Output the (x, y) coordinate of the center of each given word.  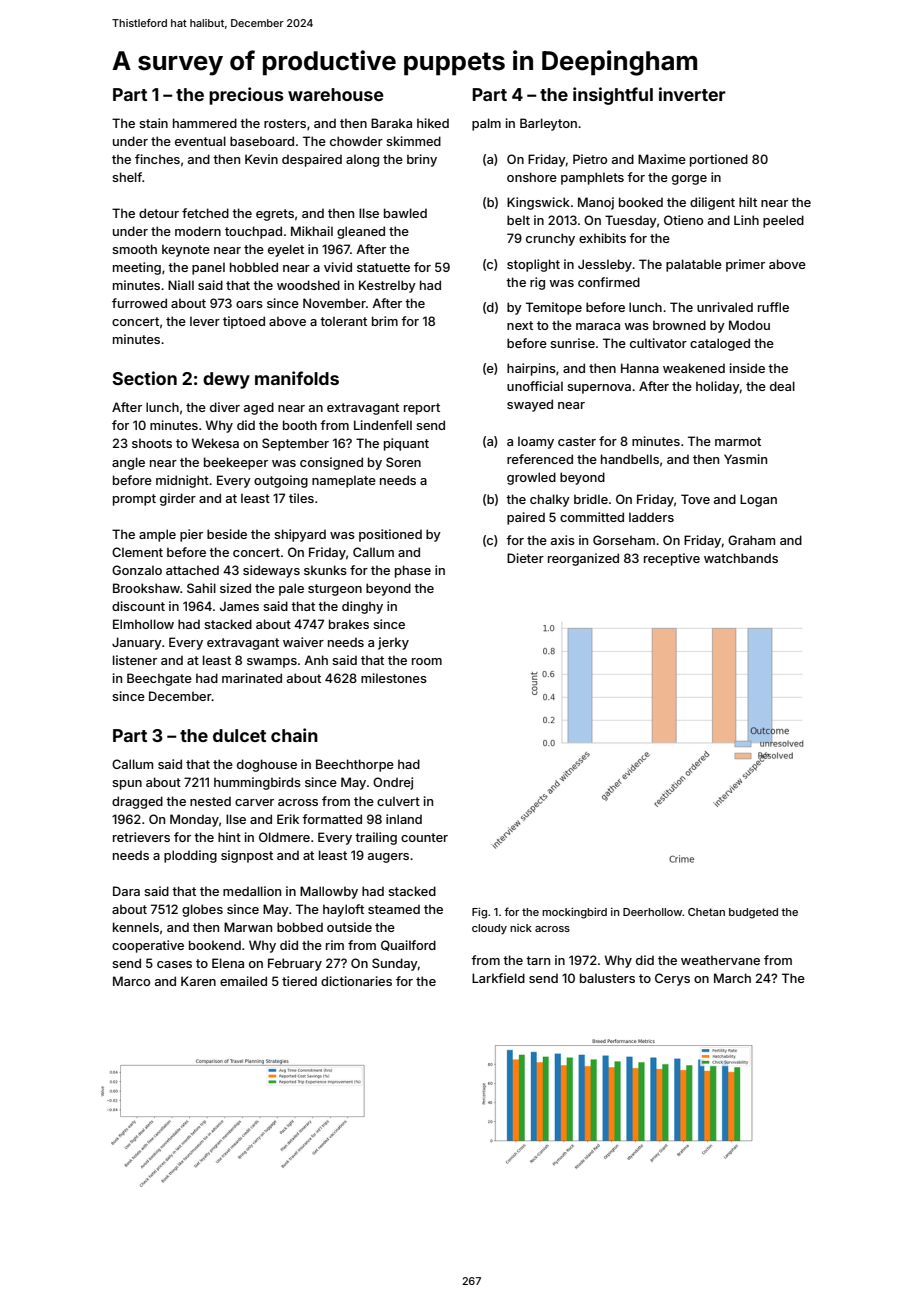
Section (144, 378)
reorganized (583, 559)
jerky (393, 643)
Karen (198, 981)
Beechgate (159, 679)
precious (246, 96)
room (427, 661)
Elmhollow (143, 624)
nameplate (344, 481)
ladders (651, 517)
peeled (783, 221)
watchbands (741, 558)
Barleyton (548, 124)
